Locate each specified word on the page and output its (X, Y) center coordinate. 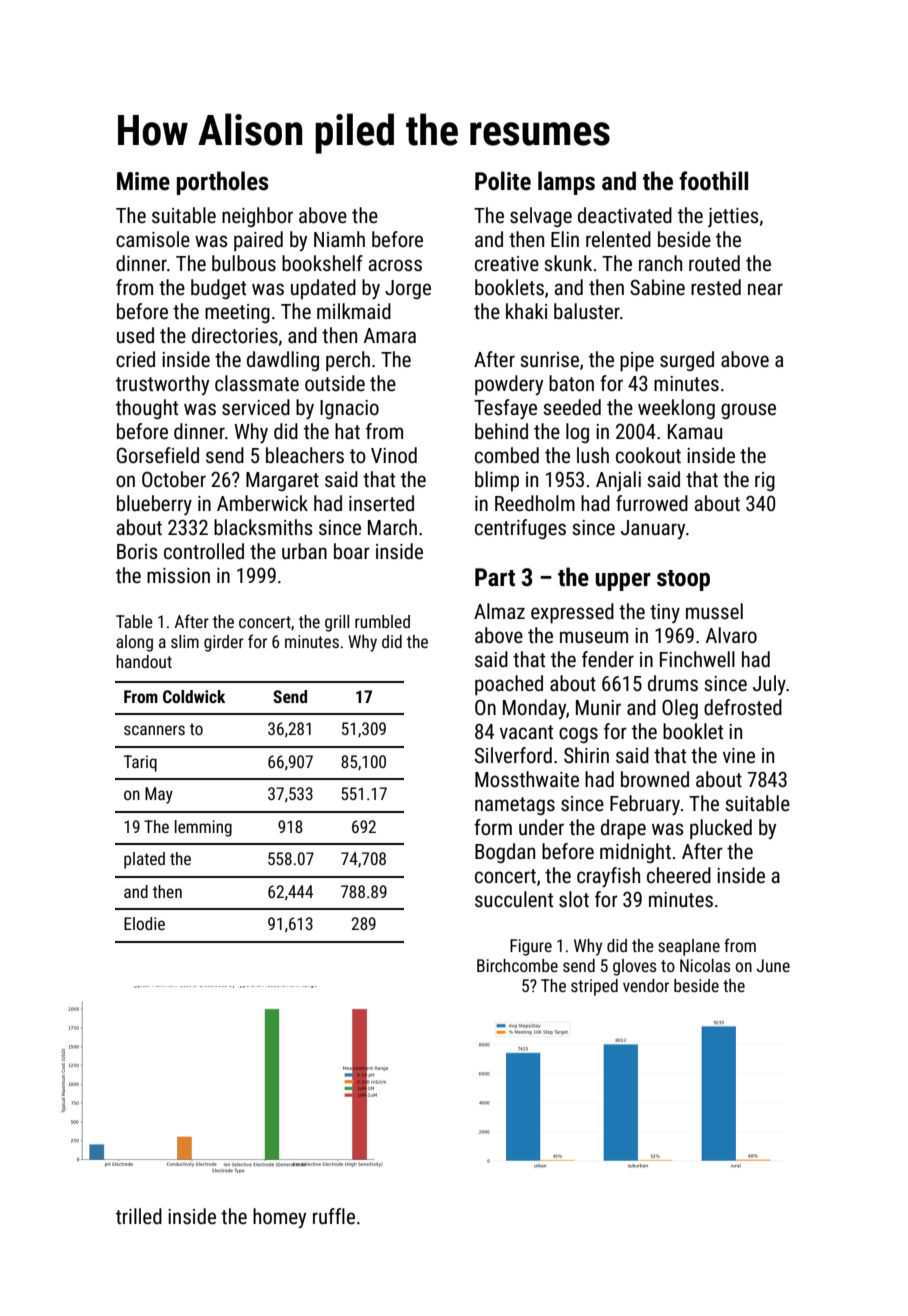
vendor (646, 985)
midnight (635, 853)
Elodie (144, 923)
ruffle (334, 1216)
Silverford (513, 755)
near (765, 289)
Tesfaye (505, 409)
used (135, 335)
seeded (572, 407)
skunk (568, 263)
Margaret (282, 481)
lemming (203, 828)
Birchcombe (517, 965)
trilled (139, 1216)
